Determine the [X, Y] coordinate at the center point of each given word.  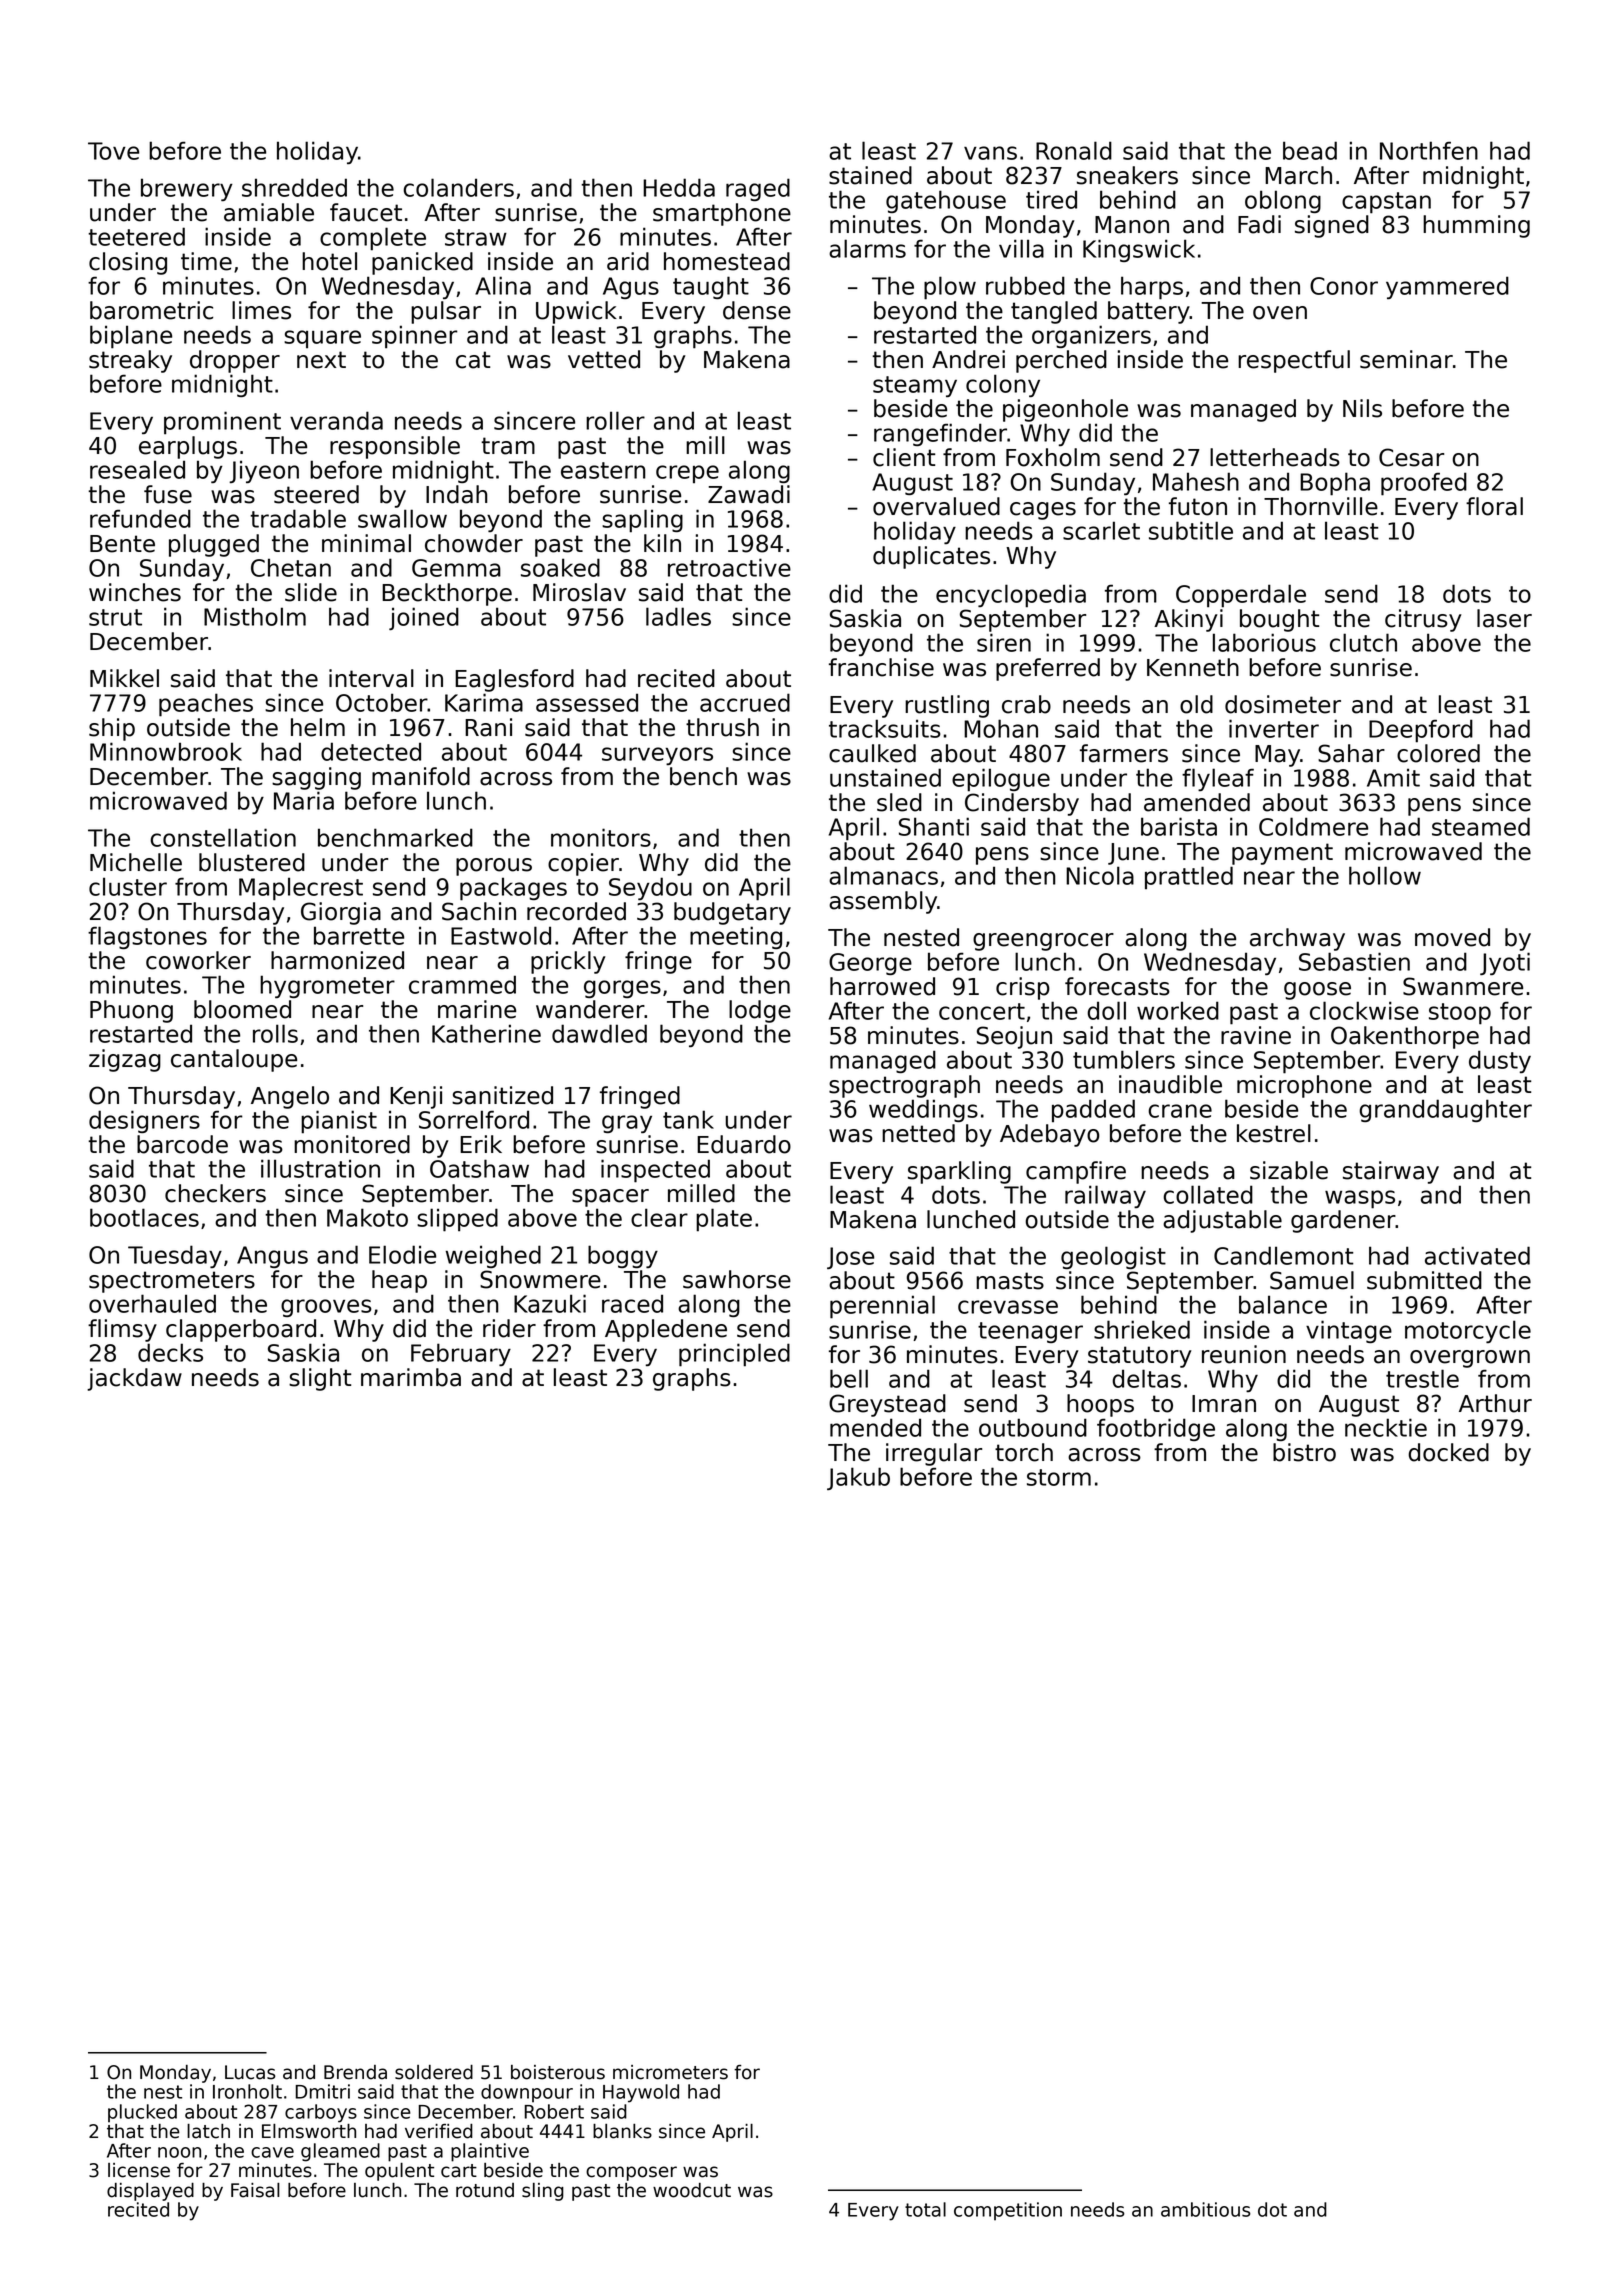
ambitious [1206, 2209]
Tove [113, 151]
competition [1008, 2211]
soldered [434, 2072]
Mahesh [1196, 481]
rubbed [1025, 285]
